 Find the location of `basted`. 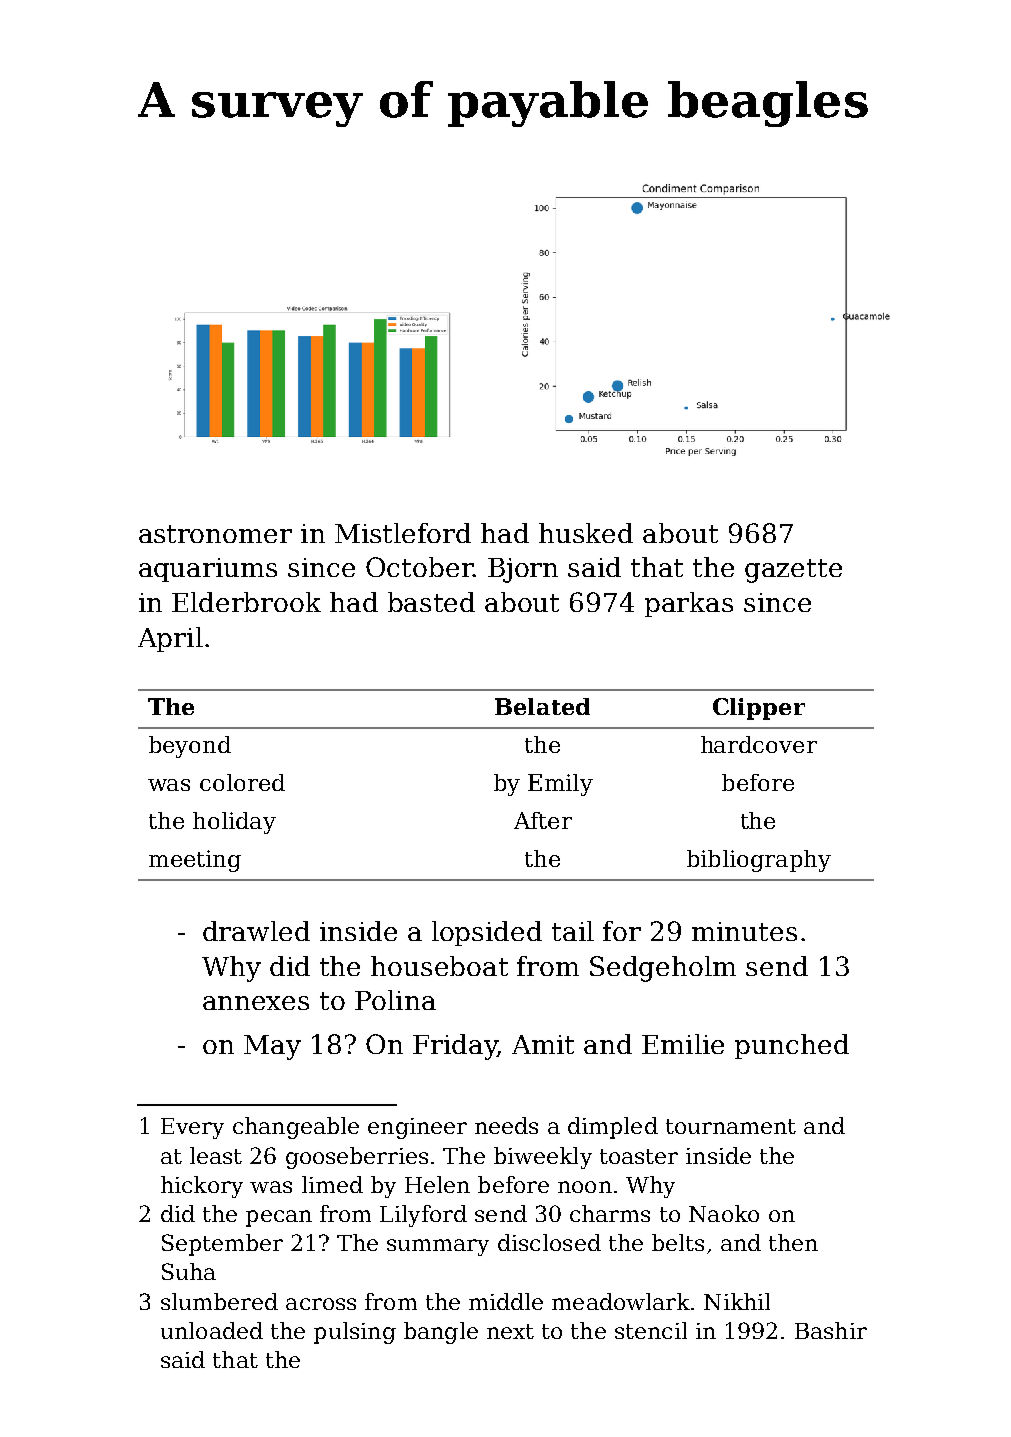

basted is located at coordinates (431, 602).
